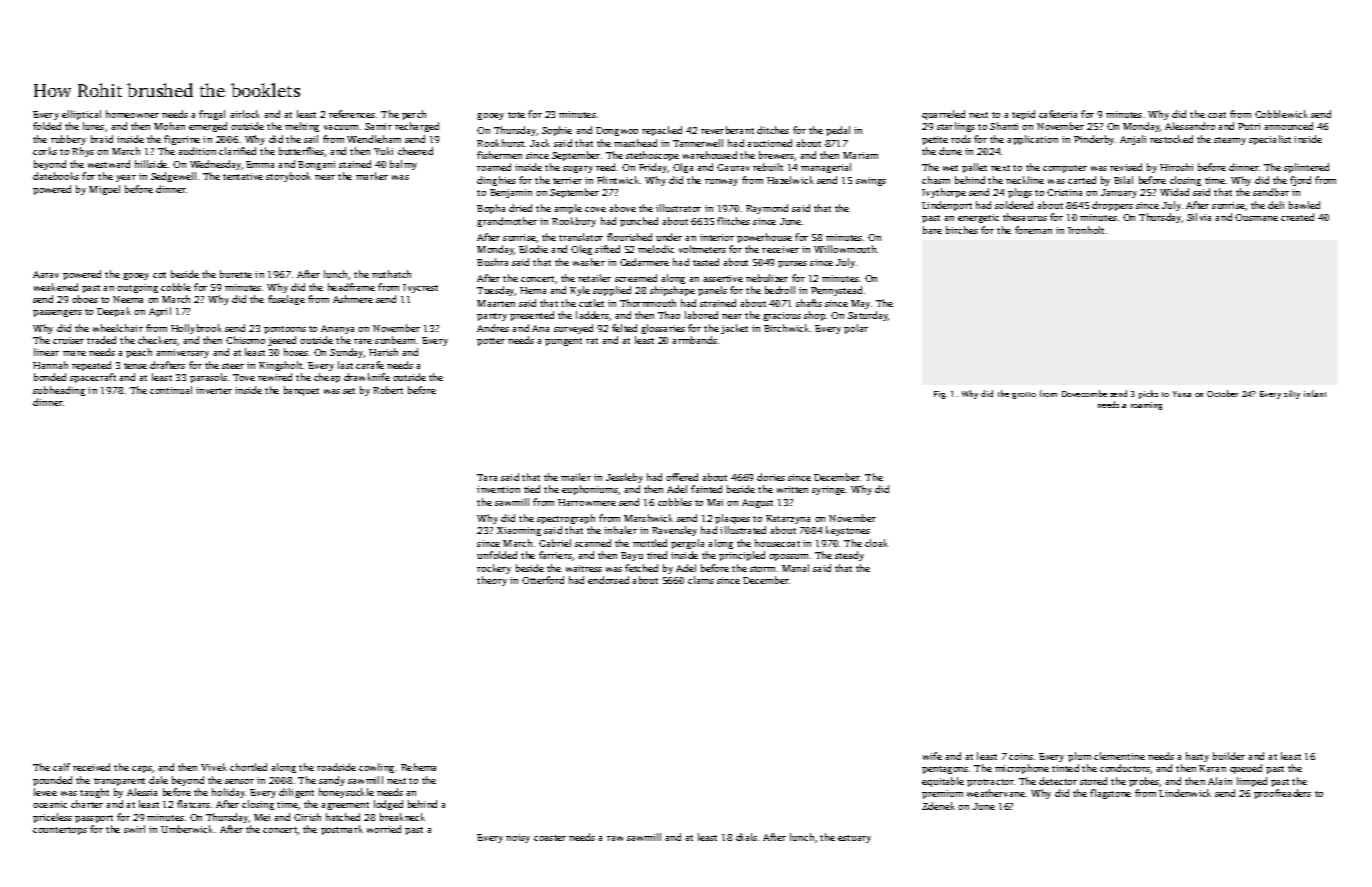  I want to click on Kyle, so click(580, 291).
